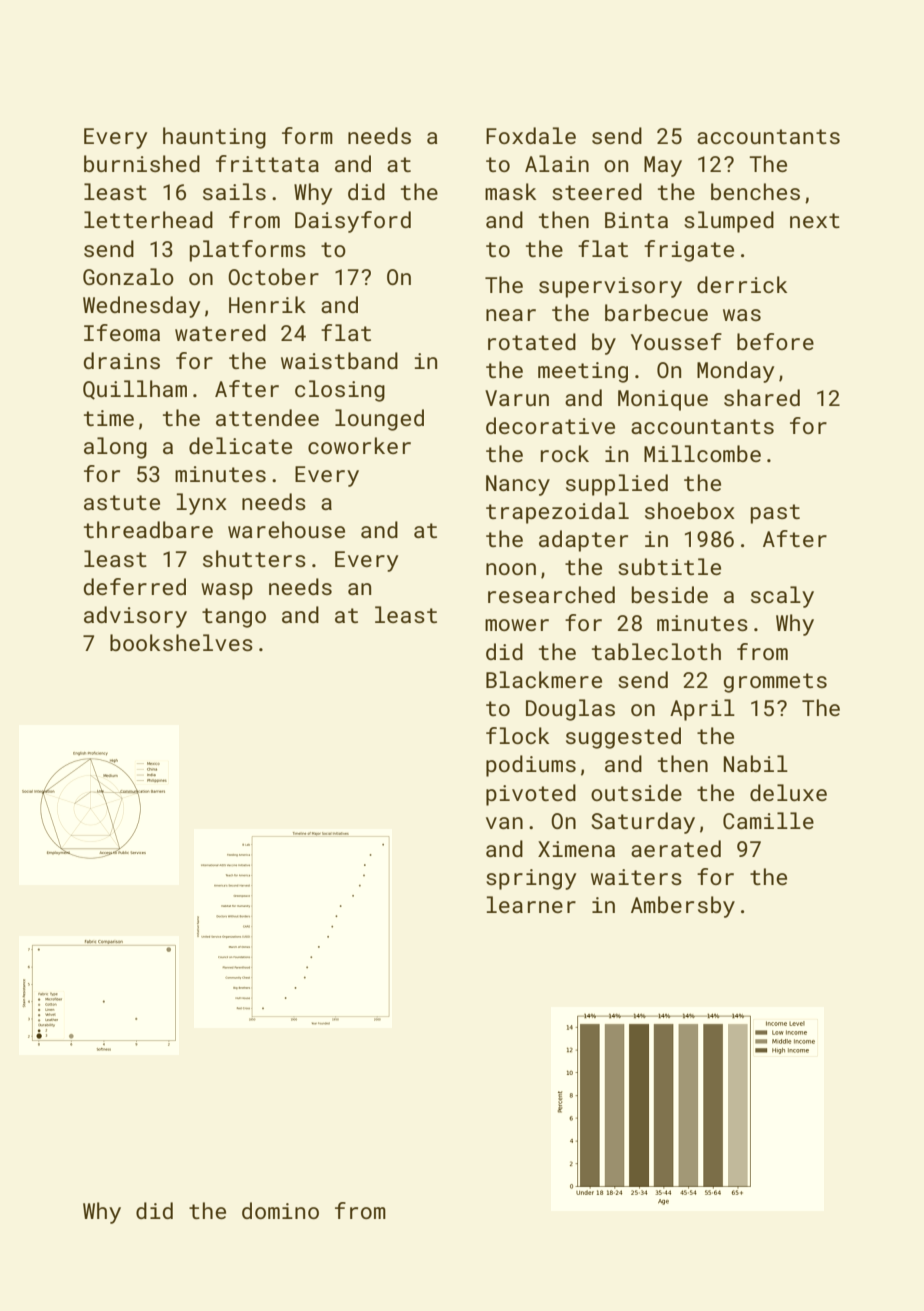  What do you see at coordinates (689, 251) in the screenshot?
I see `frigate` at bounding box center [689, 251].
